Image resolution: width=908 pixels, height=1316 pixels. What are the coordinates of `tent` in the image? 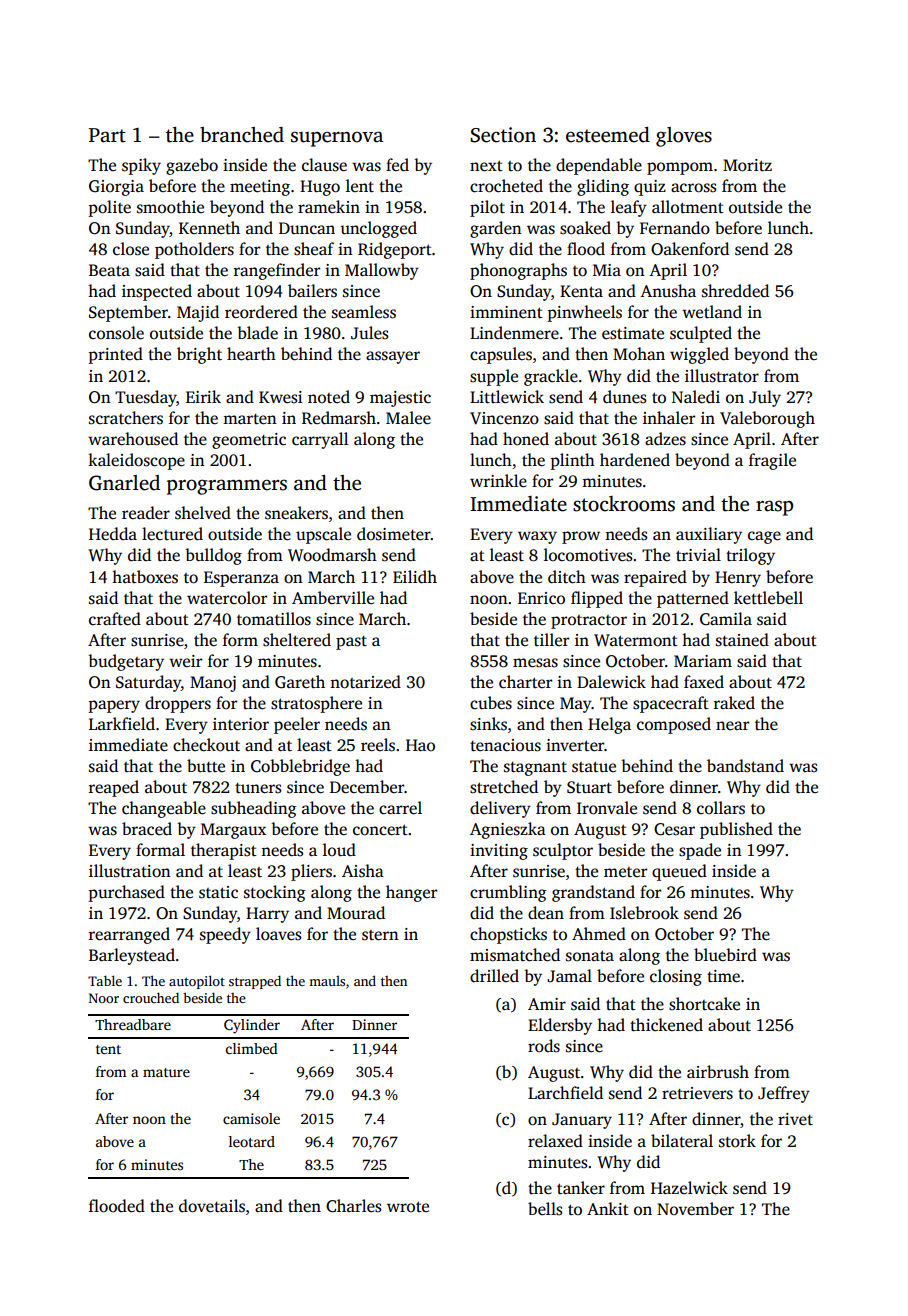 It's located at (108, 1049).
